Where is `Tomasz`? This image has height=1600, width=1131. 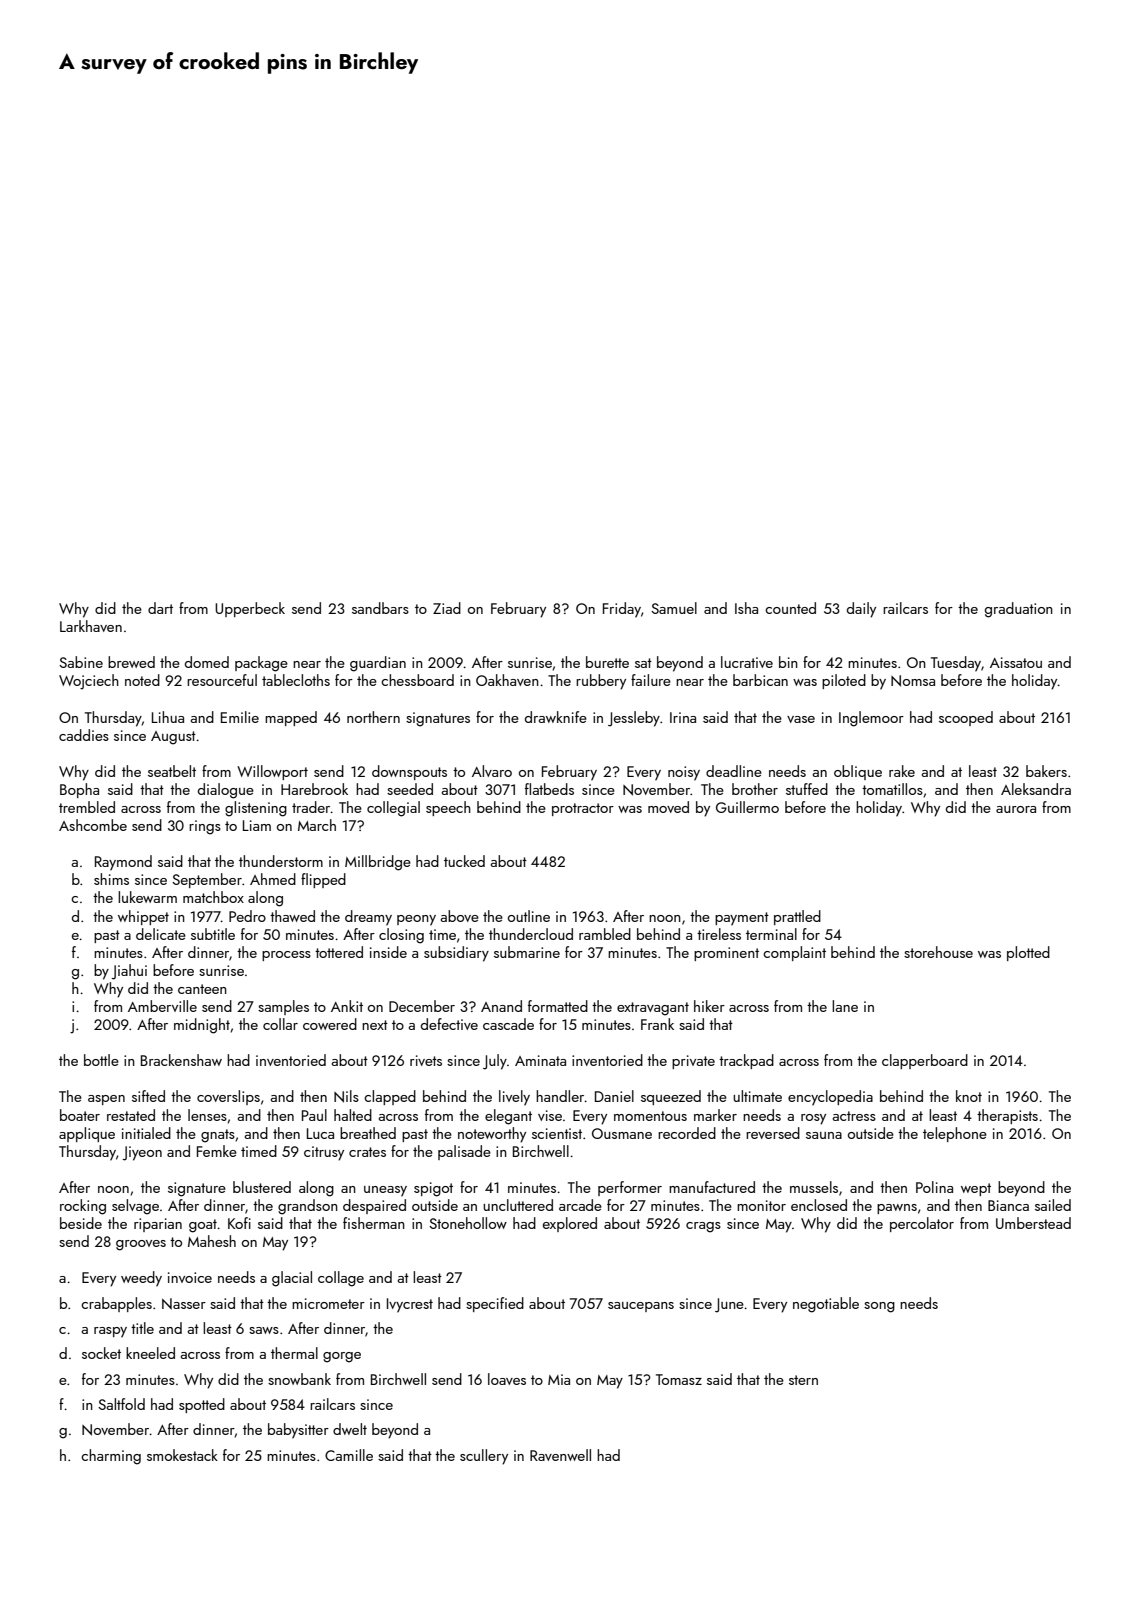 Tomasz is located at coordinates (679, 1379).
